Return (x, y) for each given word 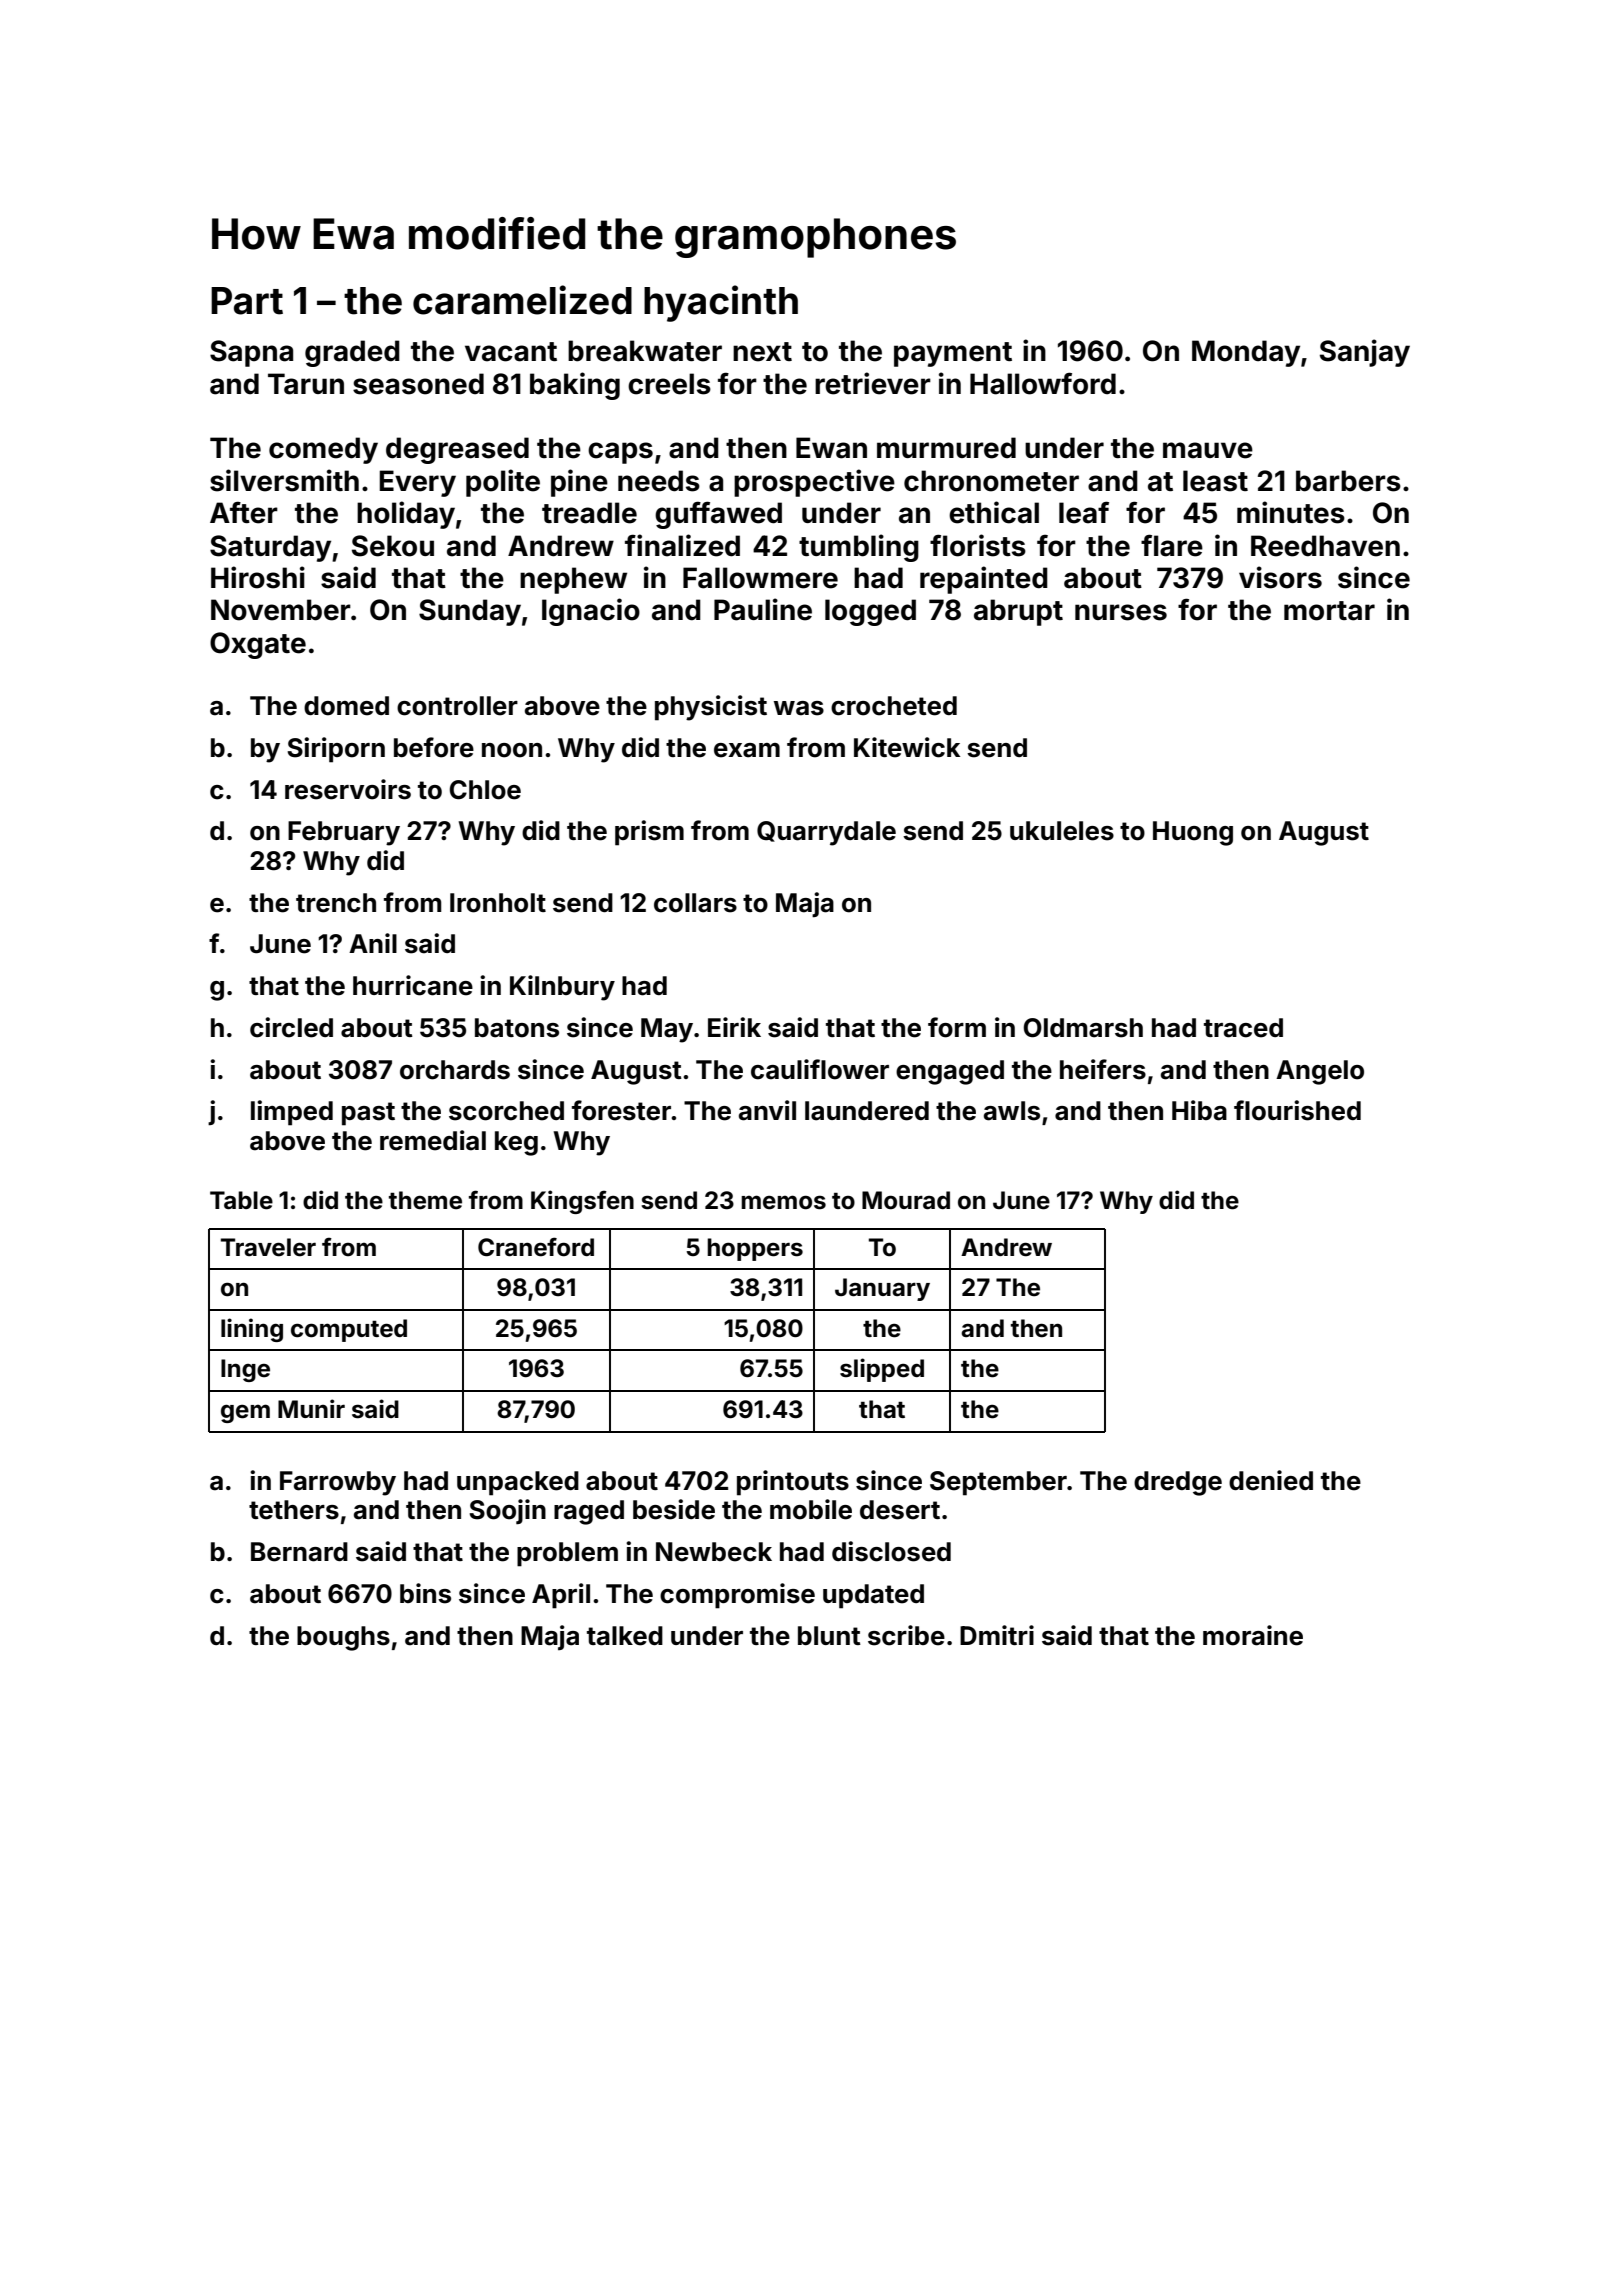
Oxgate (258, 645)
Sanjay (1365, 353)
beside (674, 1509)
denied (1271, 1480)
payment (953, 354)
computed (349, 1330)
